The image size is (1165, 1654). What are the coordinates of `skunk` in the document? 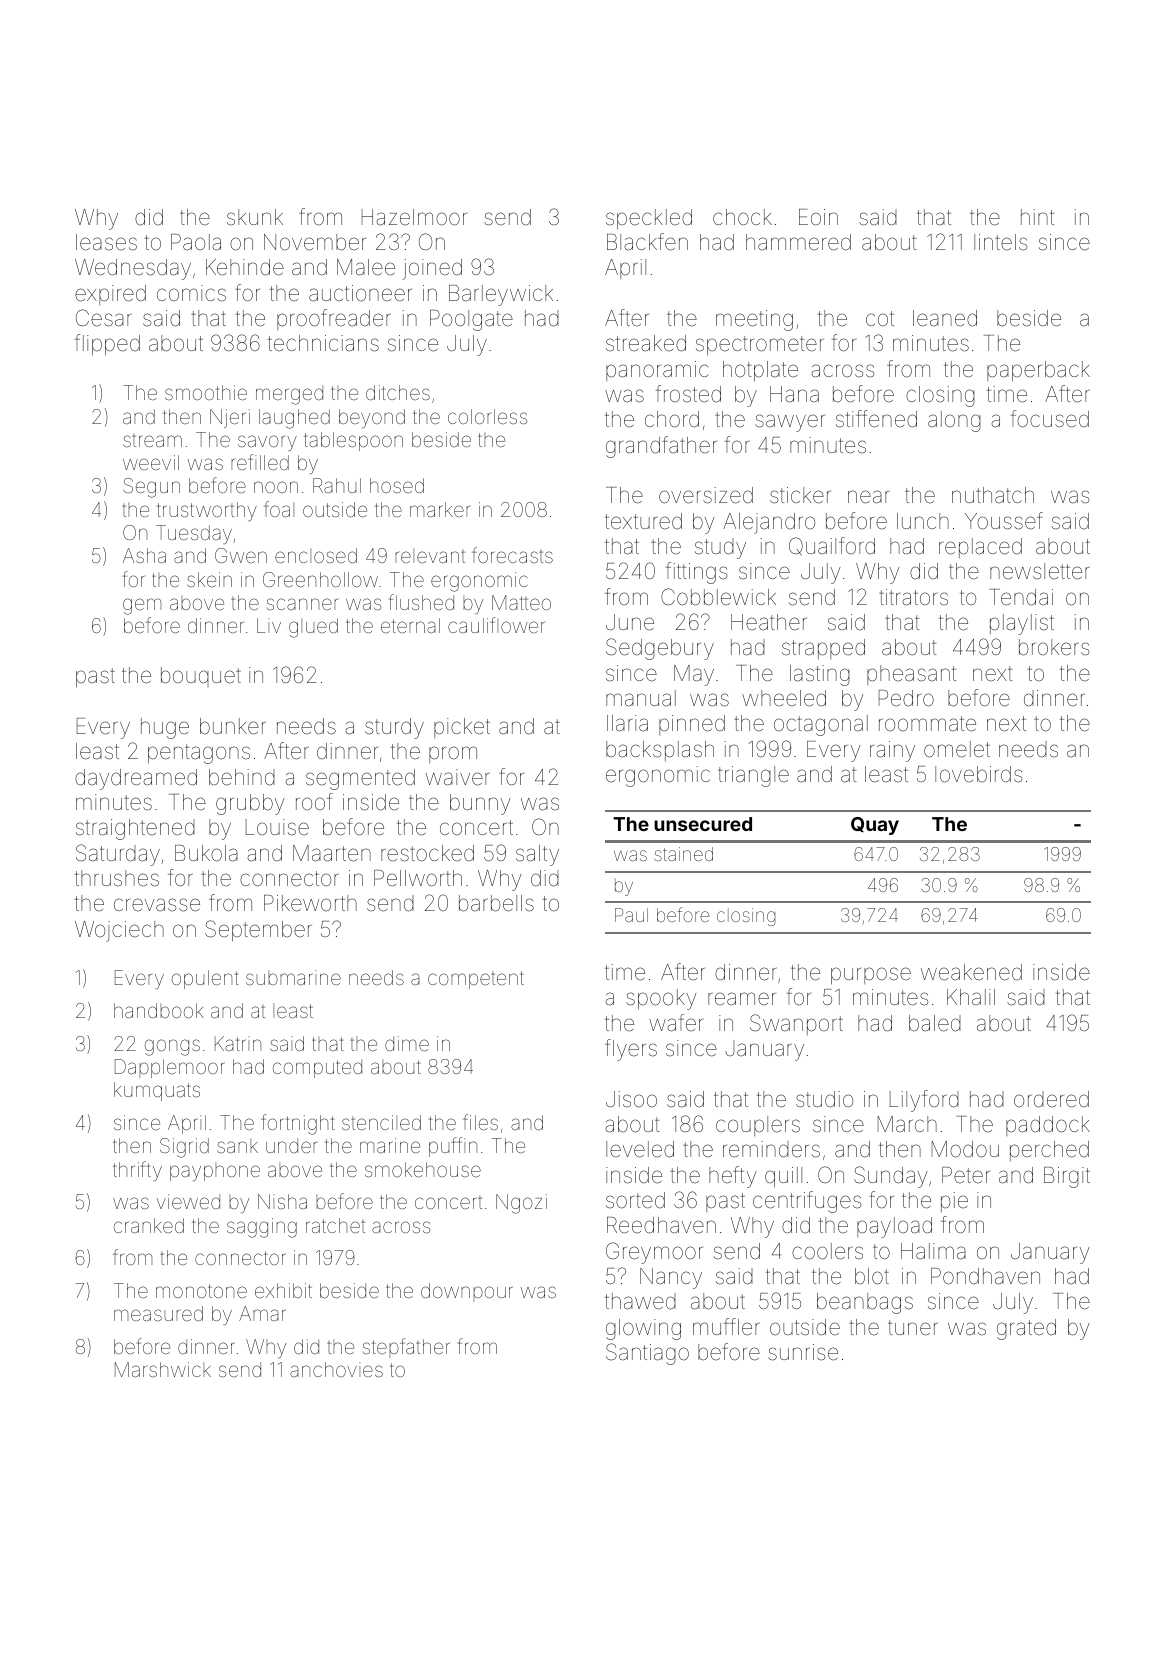 It's located at (255, 217).
